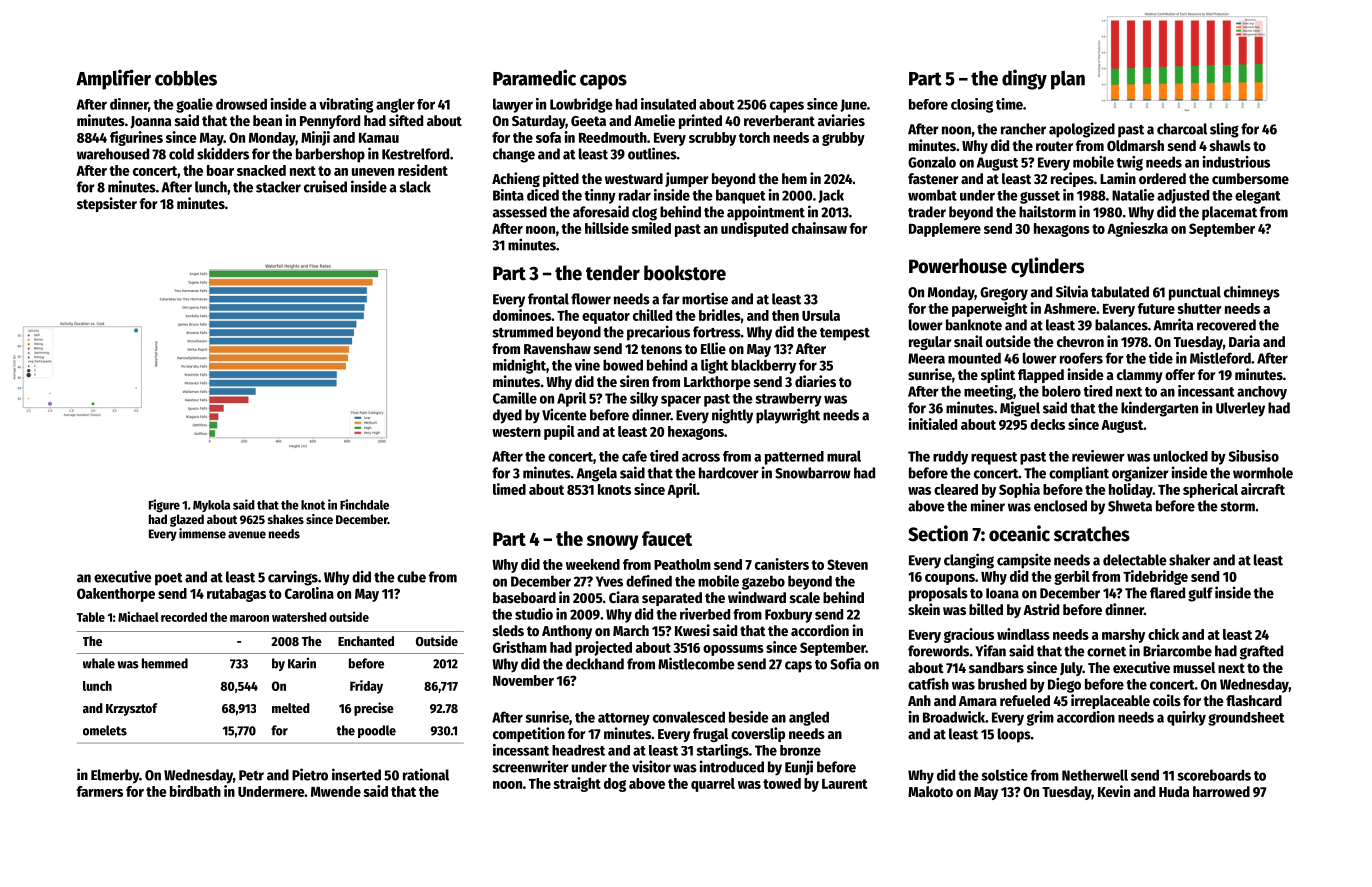 This screenshot has width=1372, height=887. What do you see at coordinates (577, 784) in the screenshot?
I see `straight` at bounding box center [577, 784].
